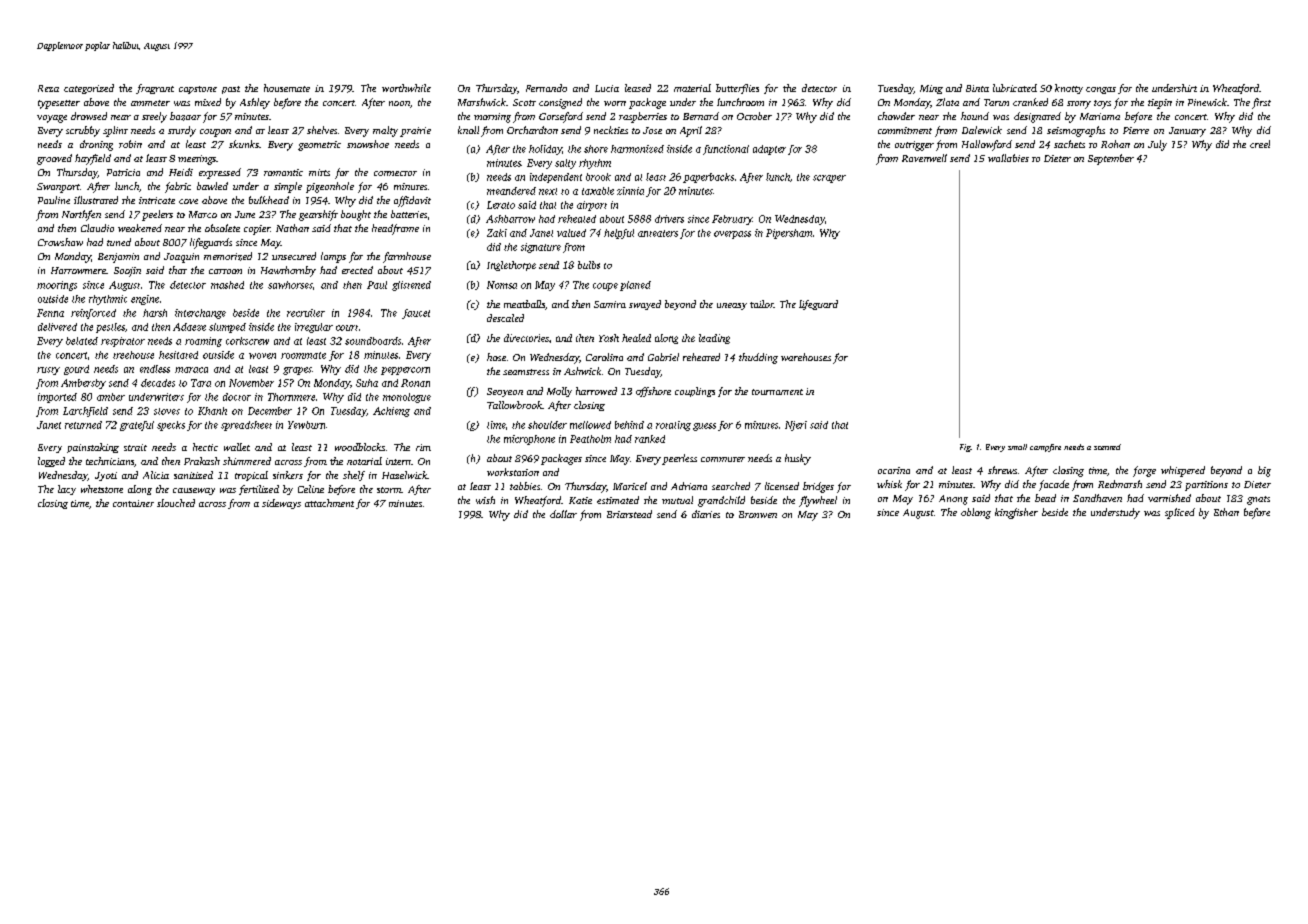 Image resolution: width=1308 pixels, height=924 pixels. I want to click on small, so click(1017, 447).
